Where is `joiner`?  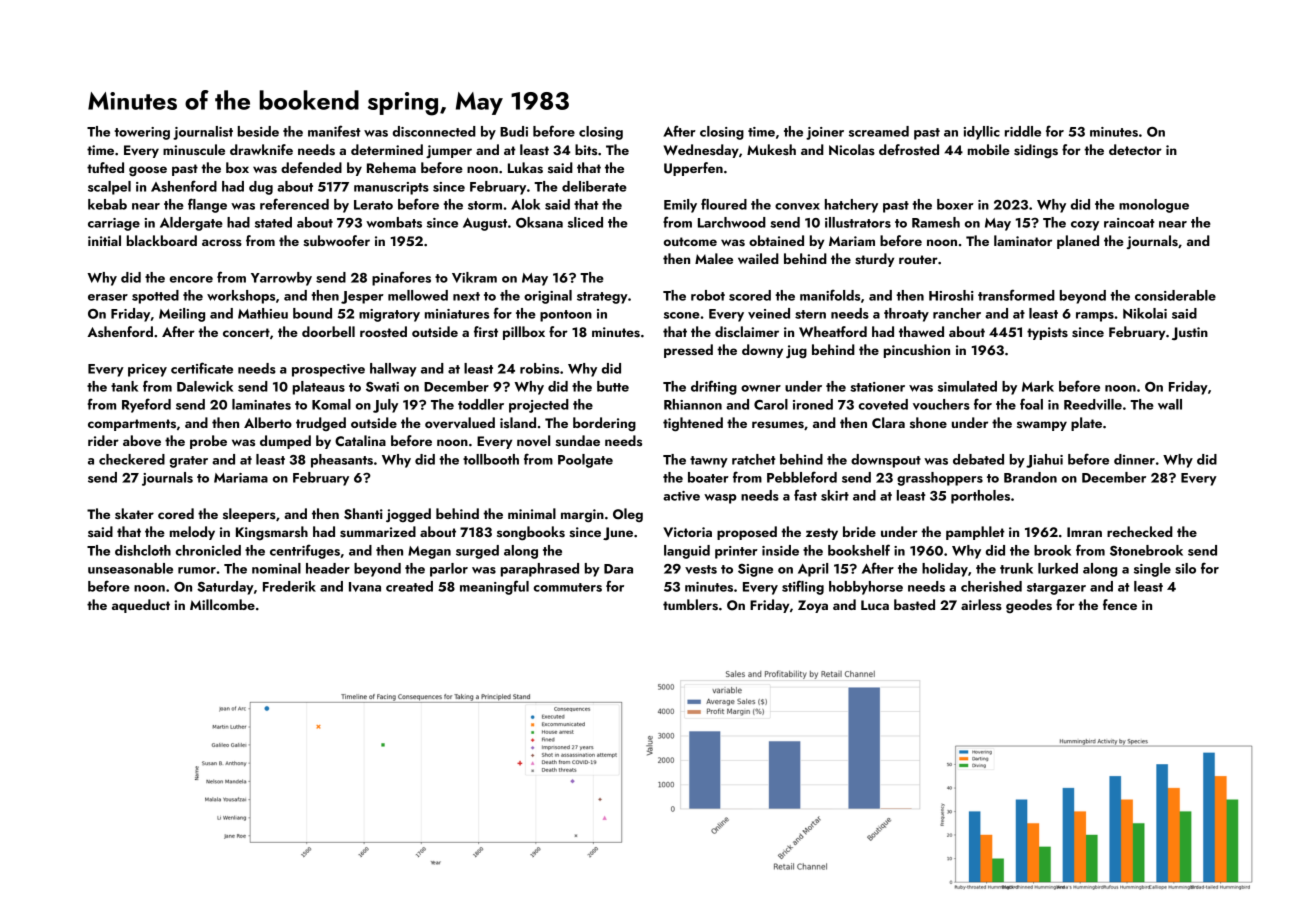
joiner is located at coordinates (825, 133).
